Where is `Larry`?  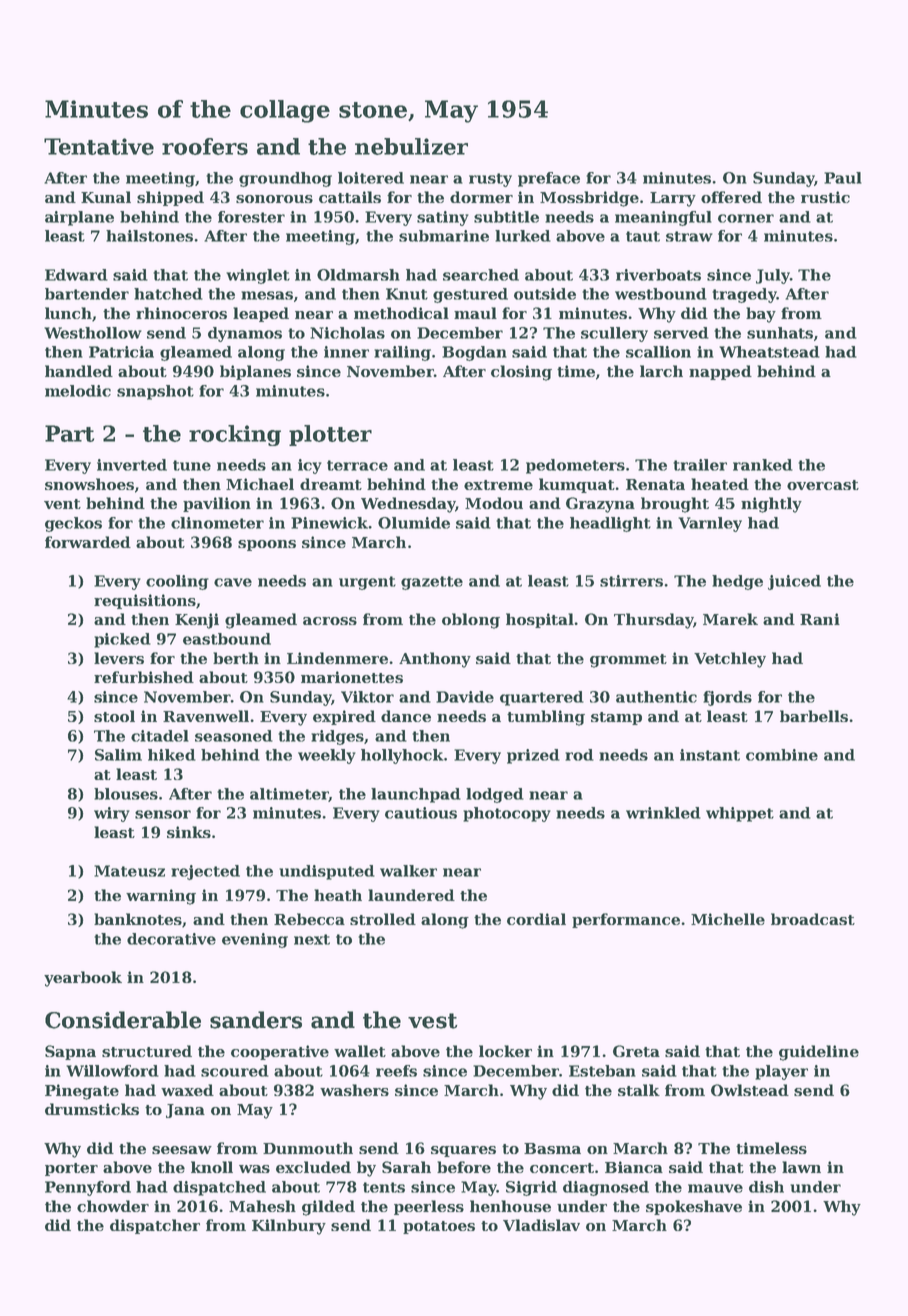 Larry is located at coordinates (673, 199).
